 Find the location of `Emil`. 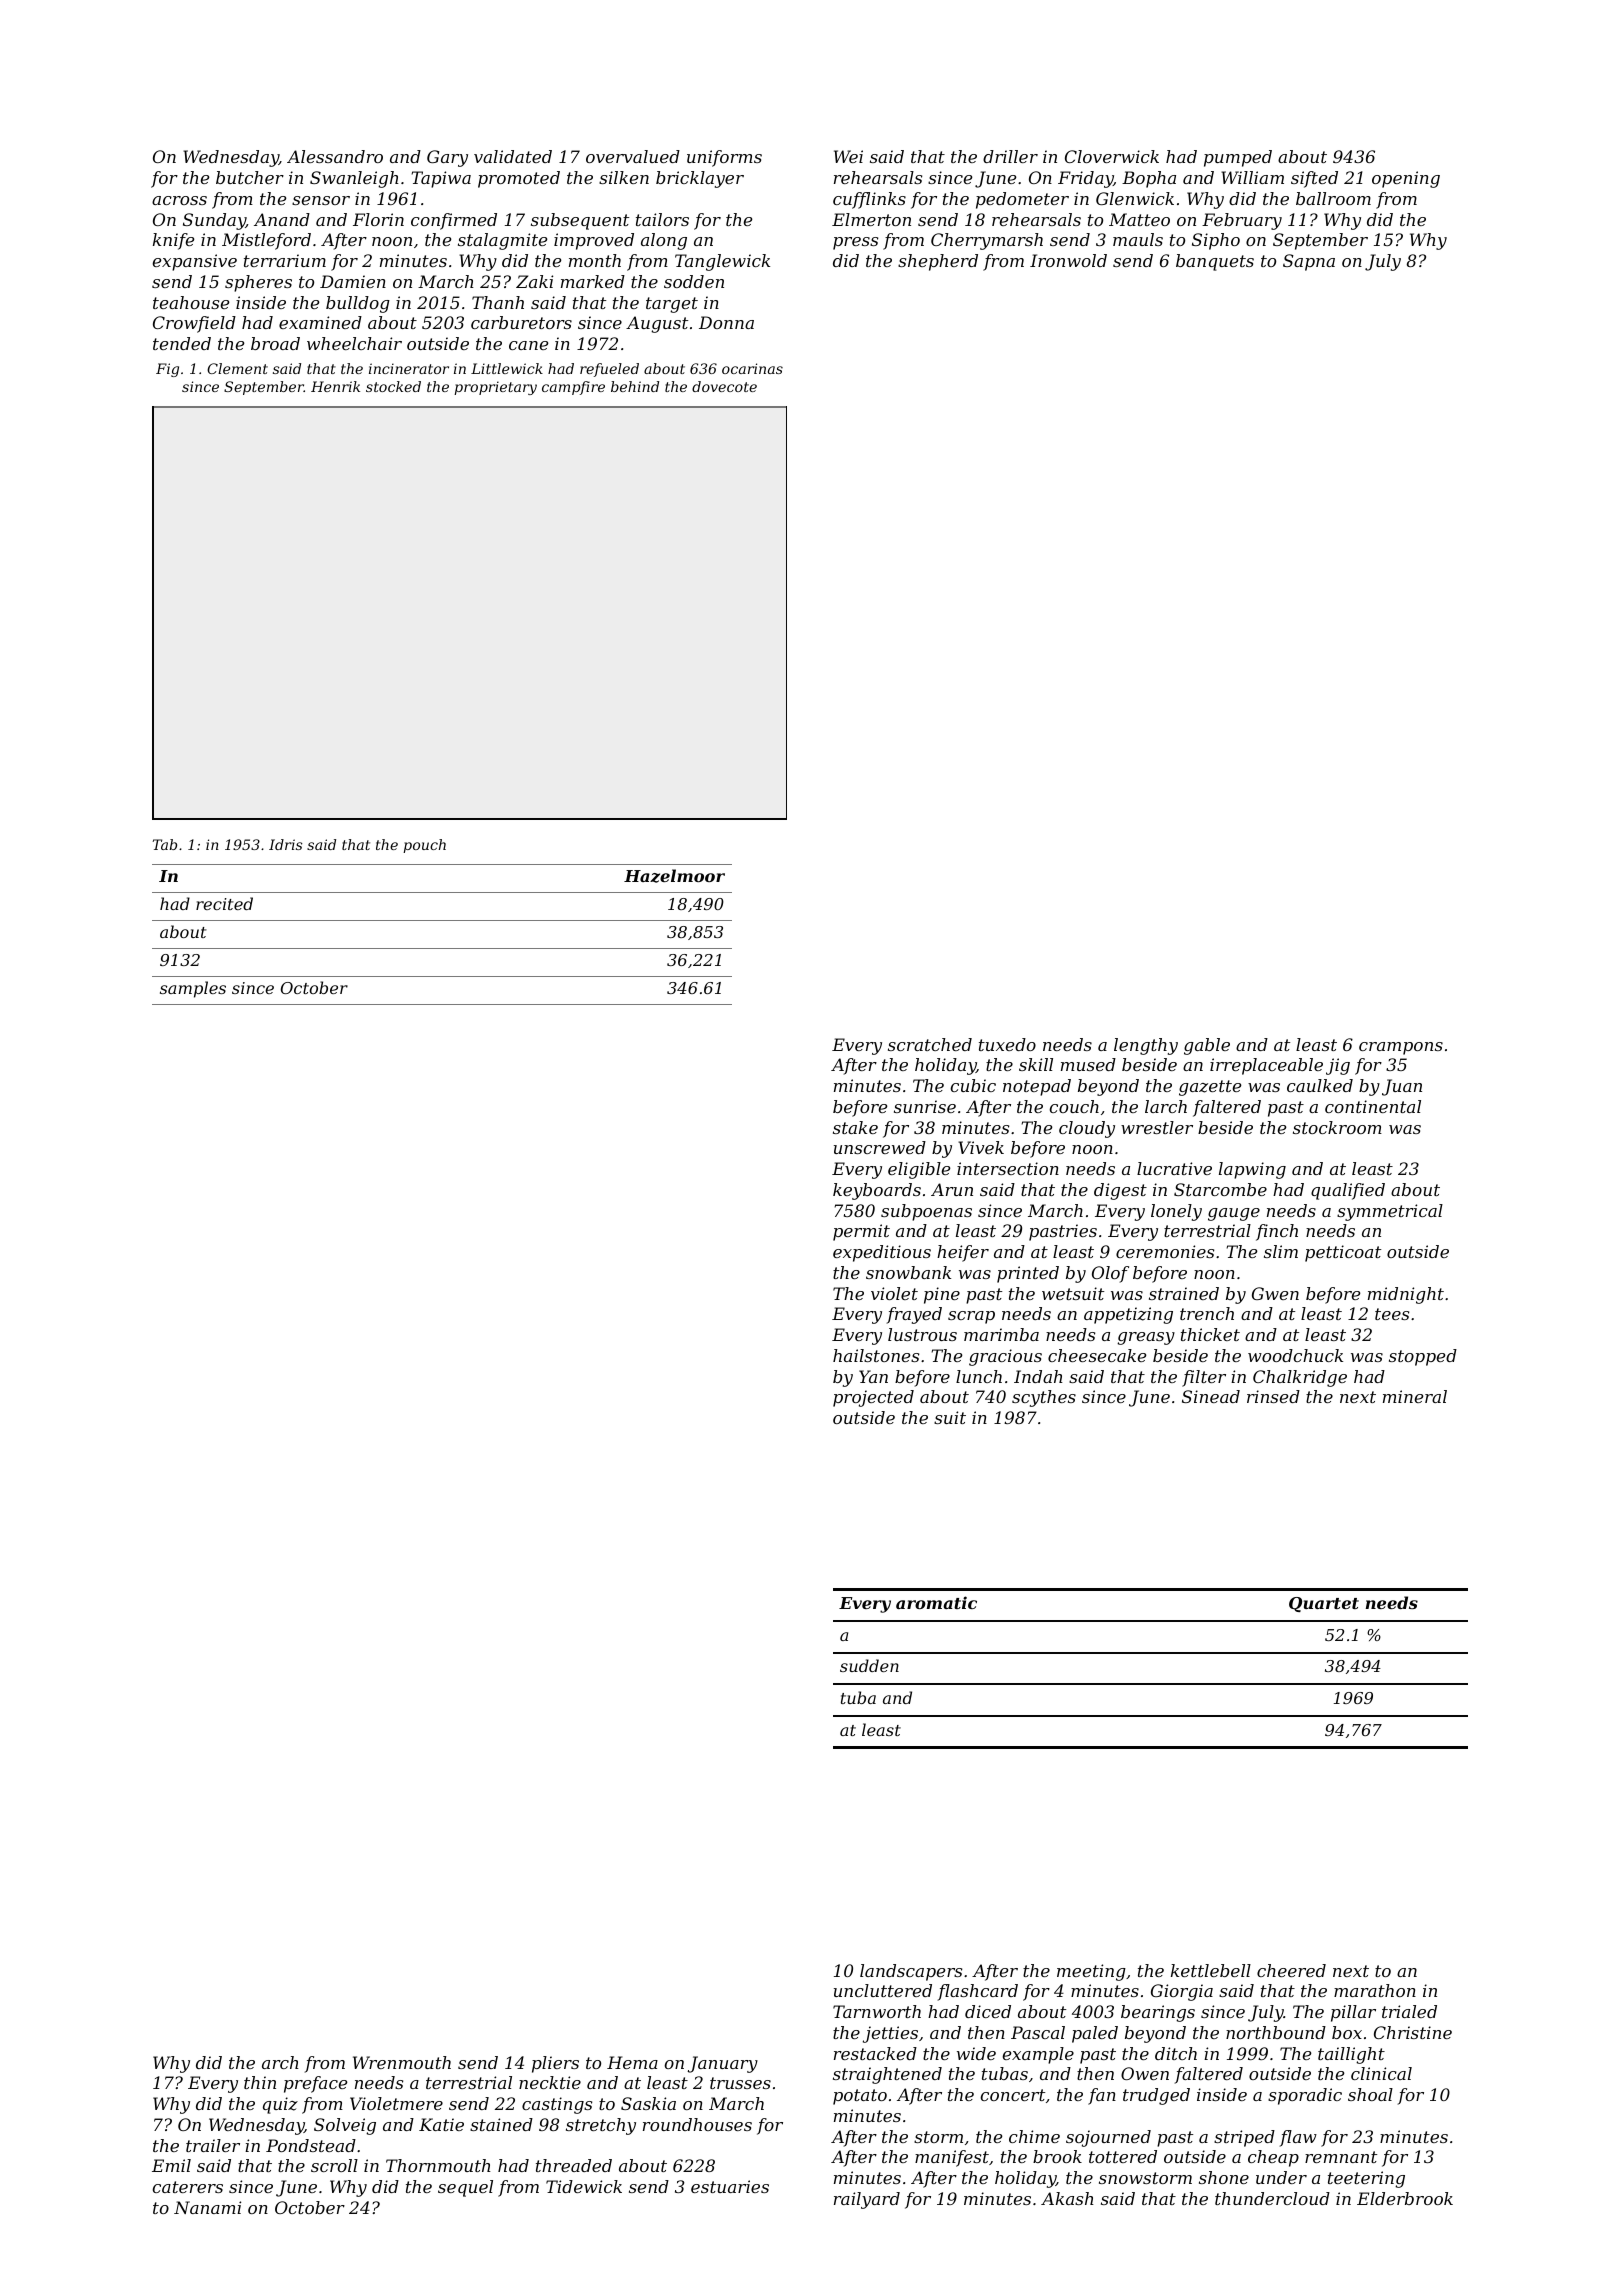

Emil is located at coordinates (171, 2165).
